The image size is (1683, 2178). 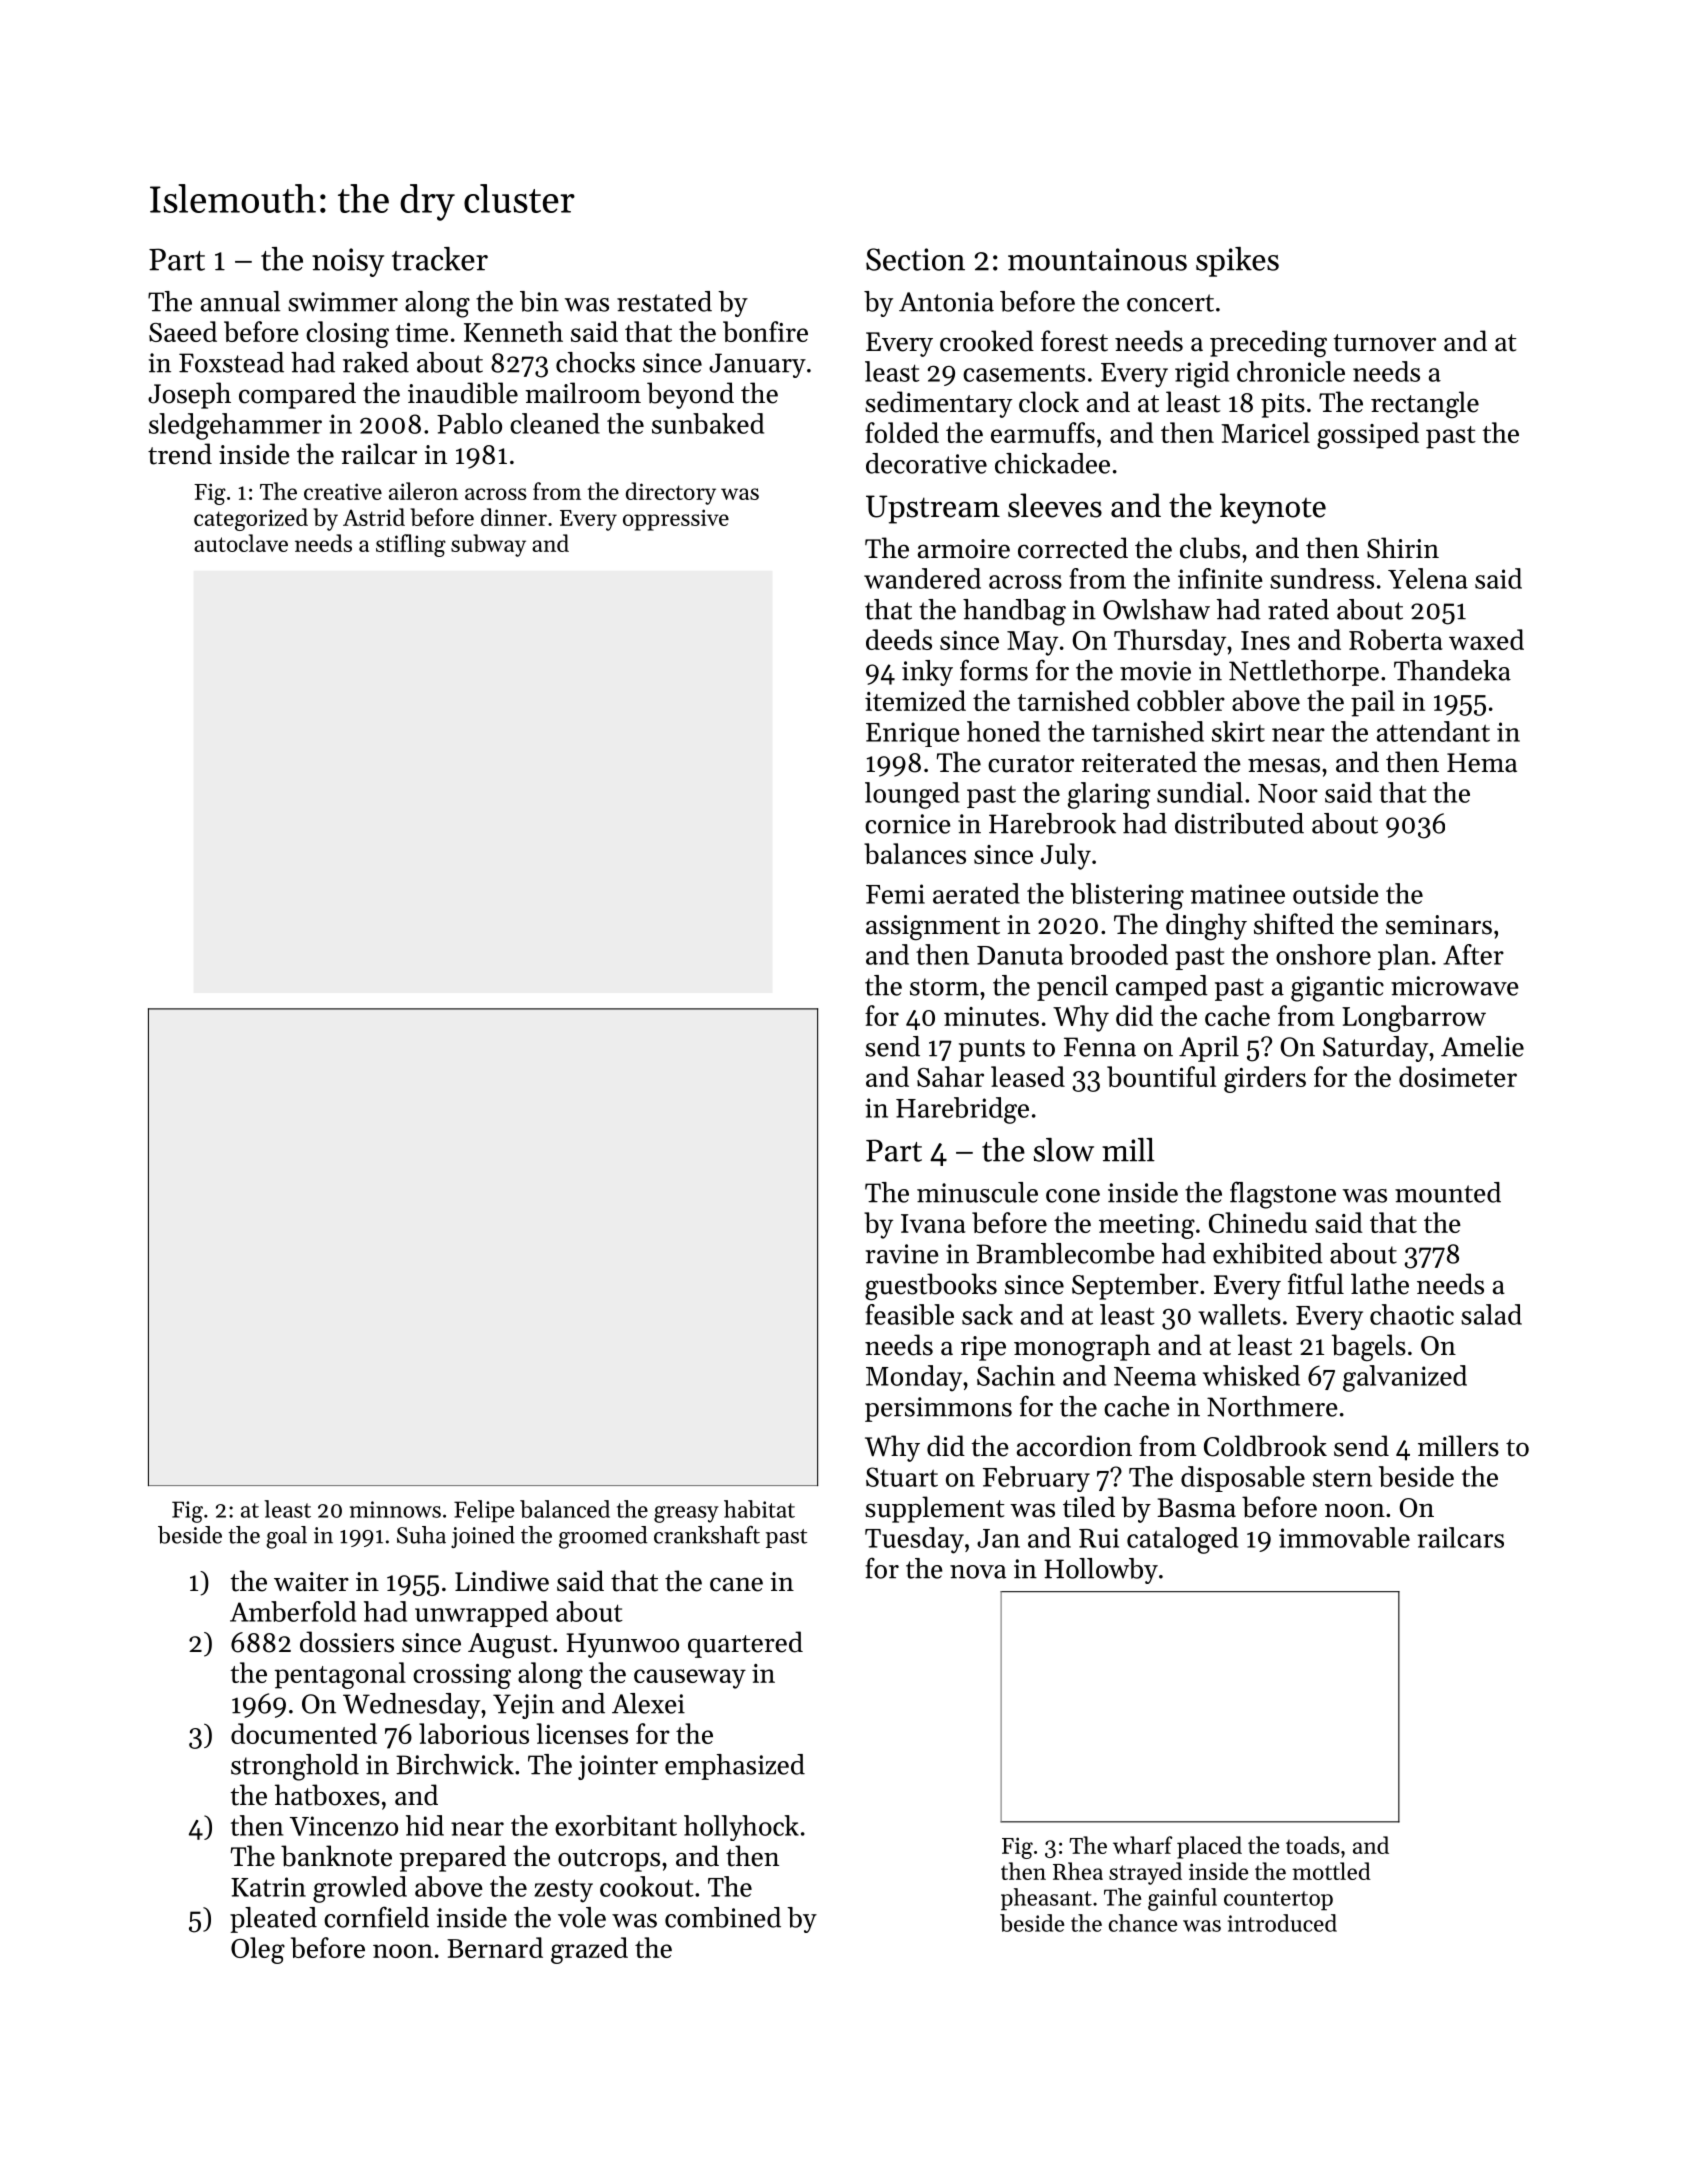 What do you see at coordinates (618, 1767) in the document?
I see `jointer` at bounding box center [618, 1767].
